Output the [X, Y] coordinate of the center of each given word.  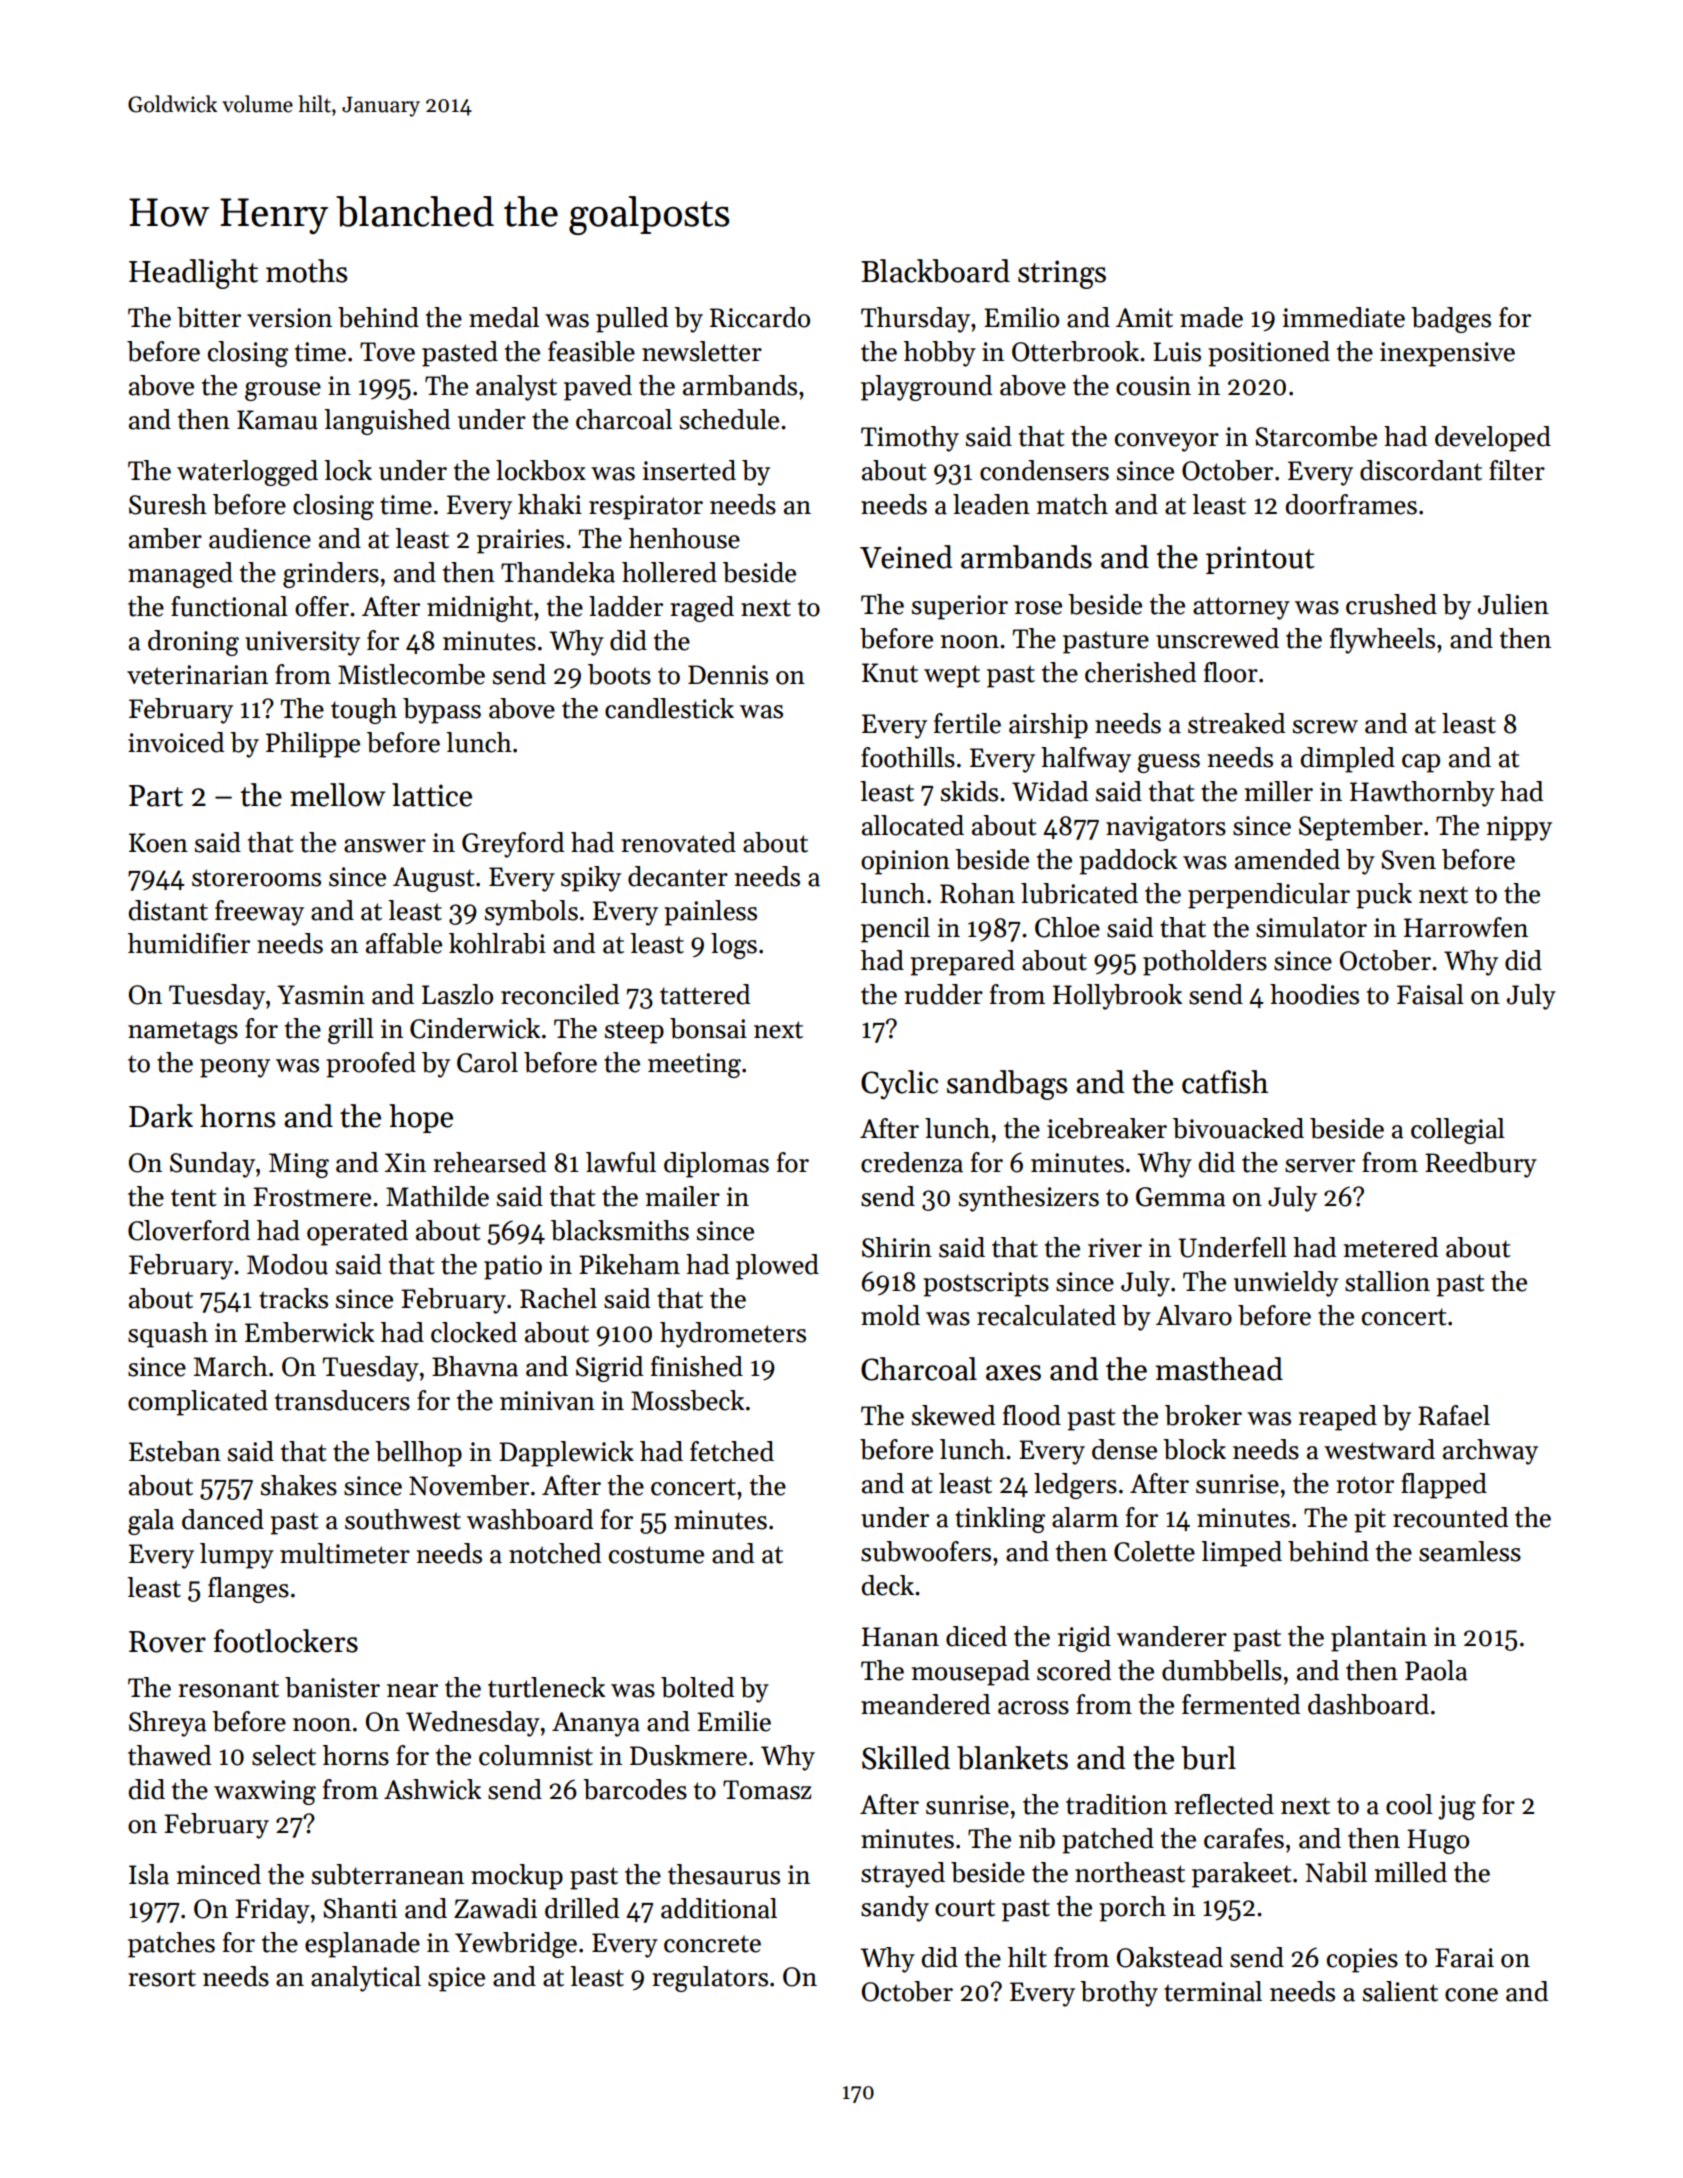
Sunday [212, 1165]
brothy [1119, 1994]
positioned [1269, 354]
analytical [366, 1979]
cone [1471, 1995]
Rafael [1454, 1415]
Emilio [1021, 317]
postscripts [986, 1284]
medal [504, 317]
